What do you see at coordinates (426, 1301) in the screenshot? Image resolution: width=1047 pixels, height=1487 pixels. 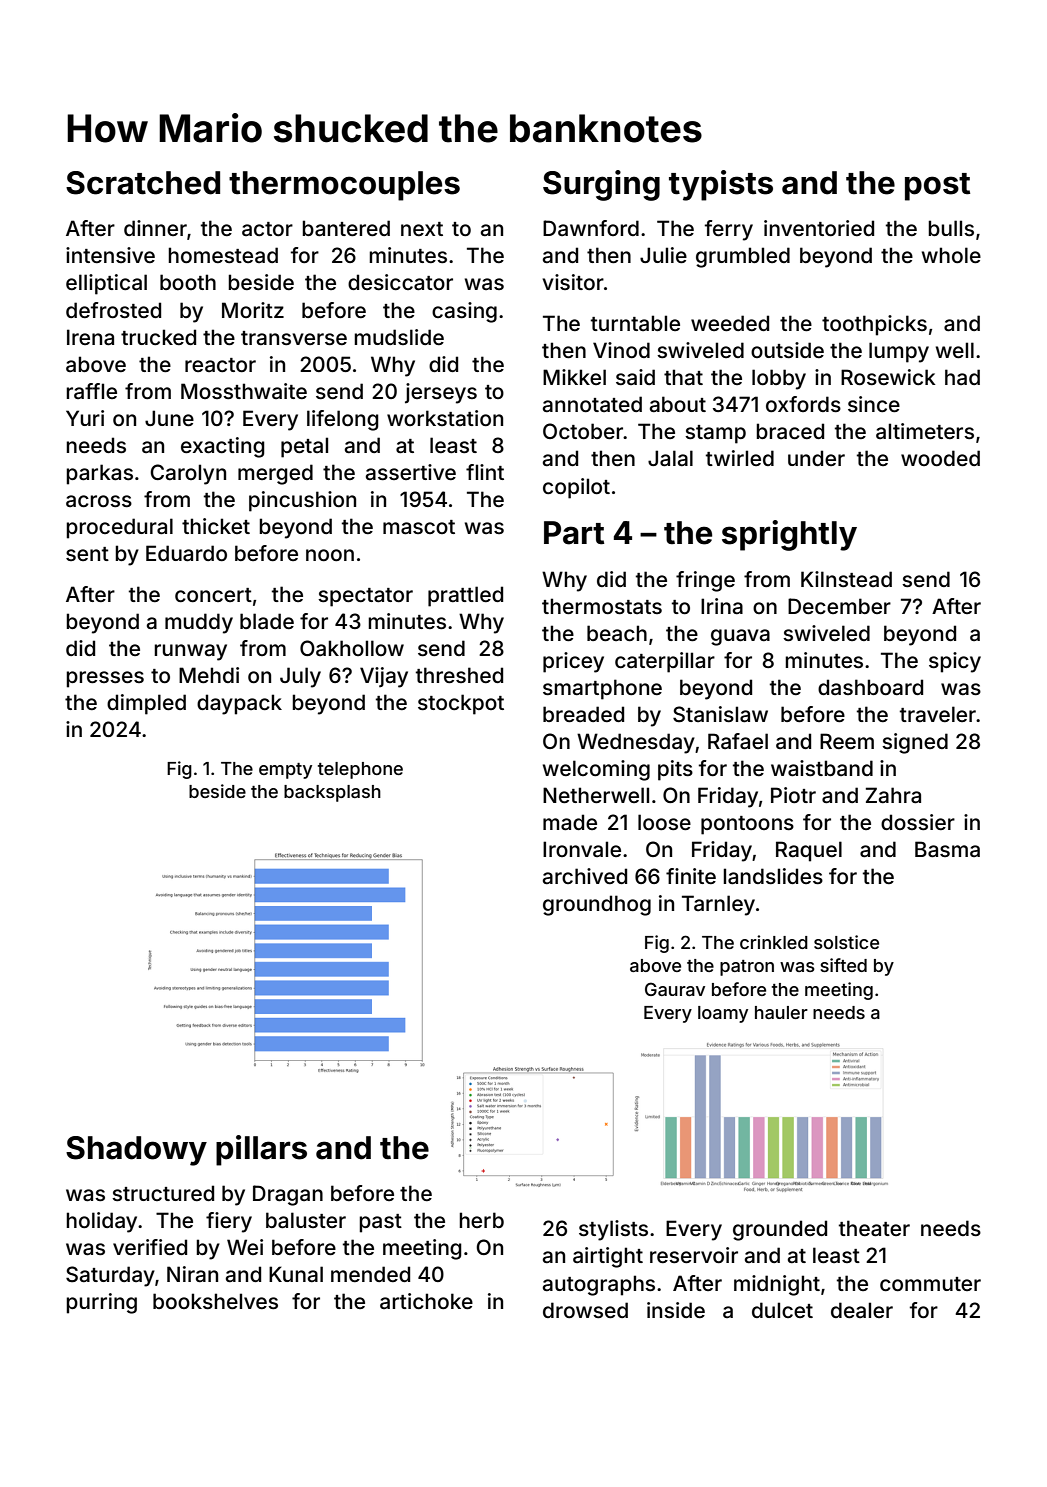 I see `artichoke` at bounding box center [426, 1301].
